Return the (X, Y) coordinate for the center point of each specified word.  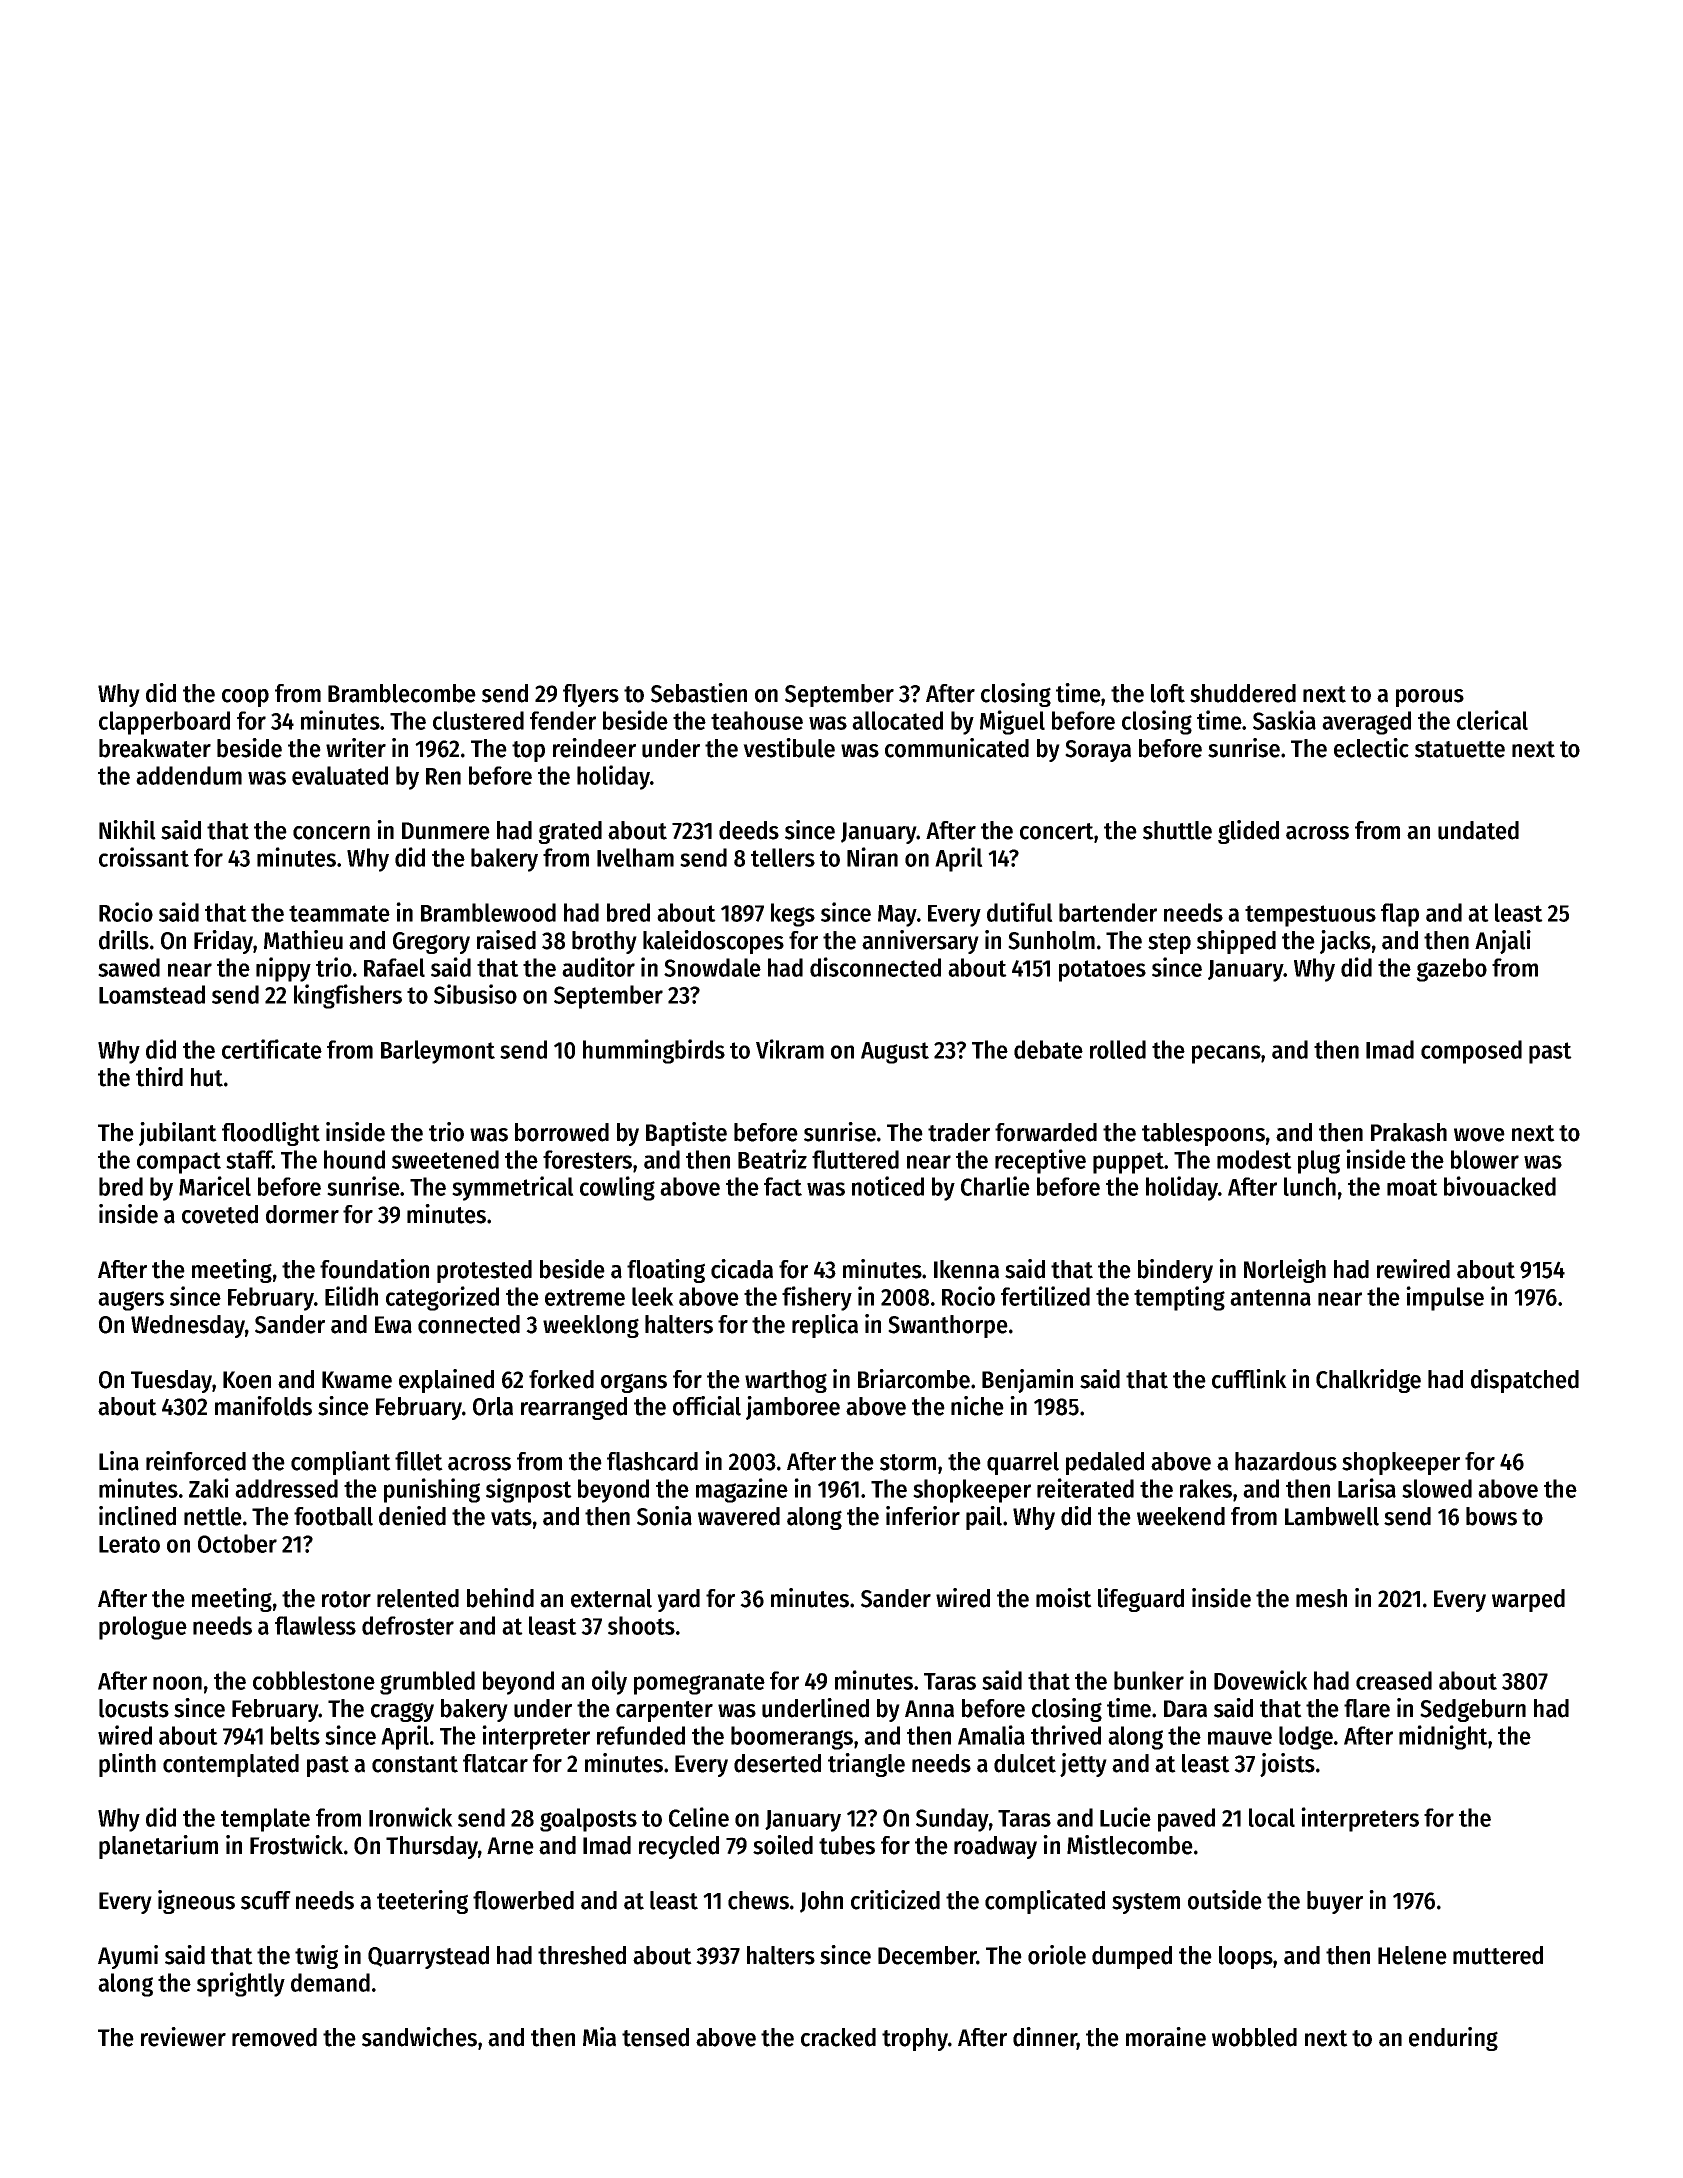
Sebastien (699, 693)
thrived (1066, 1735)
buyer (1335, 1902)
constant (415, 1764)
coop (245, 698)
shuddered (1243, 693)
